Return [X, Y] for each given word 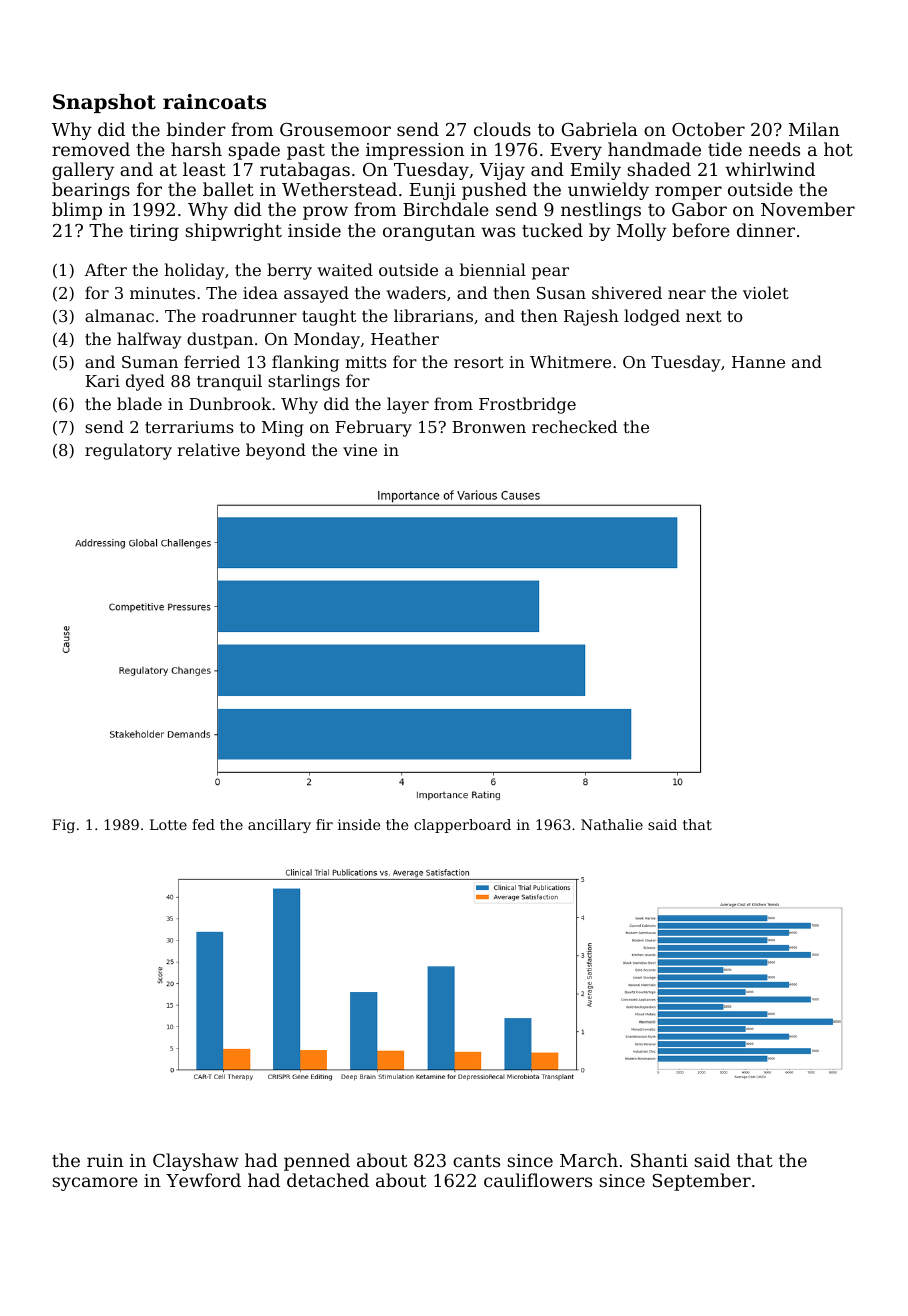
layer [408, 405]
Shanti [659, 1160]
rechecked [574, 426]
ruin [105, 1160]
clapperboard [462, 826]
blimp [77, 211]
